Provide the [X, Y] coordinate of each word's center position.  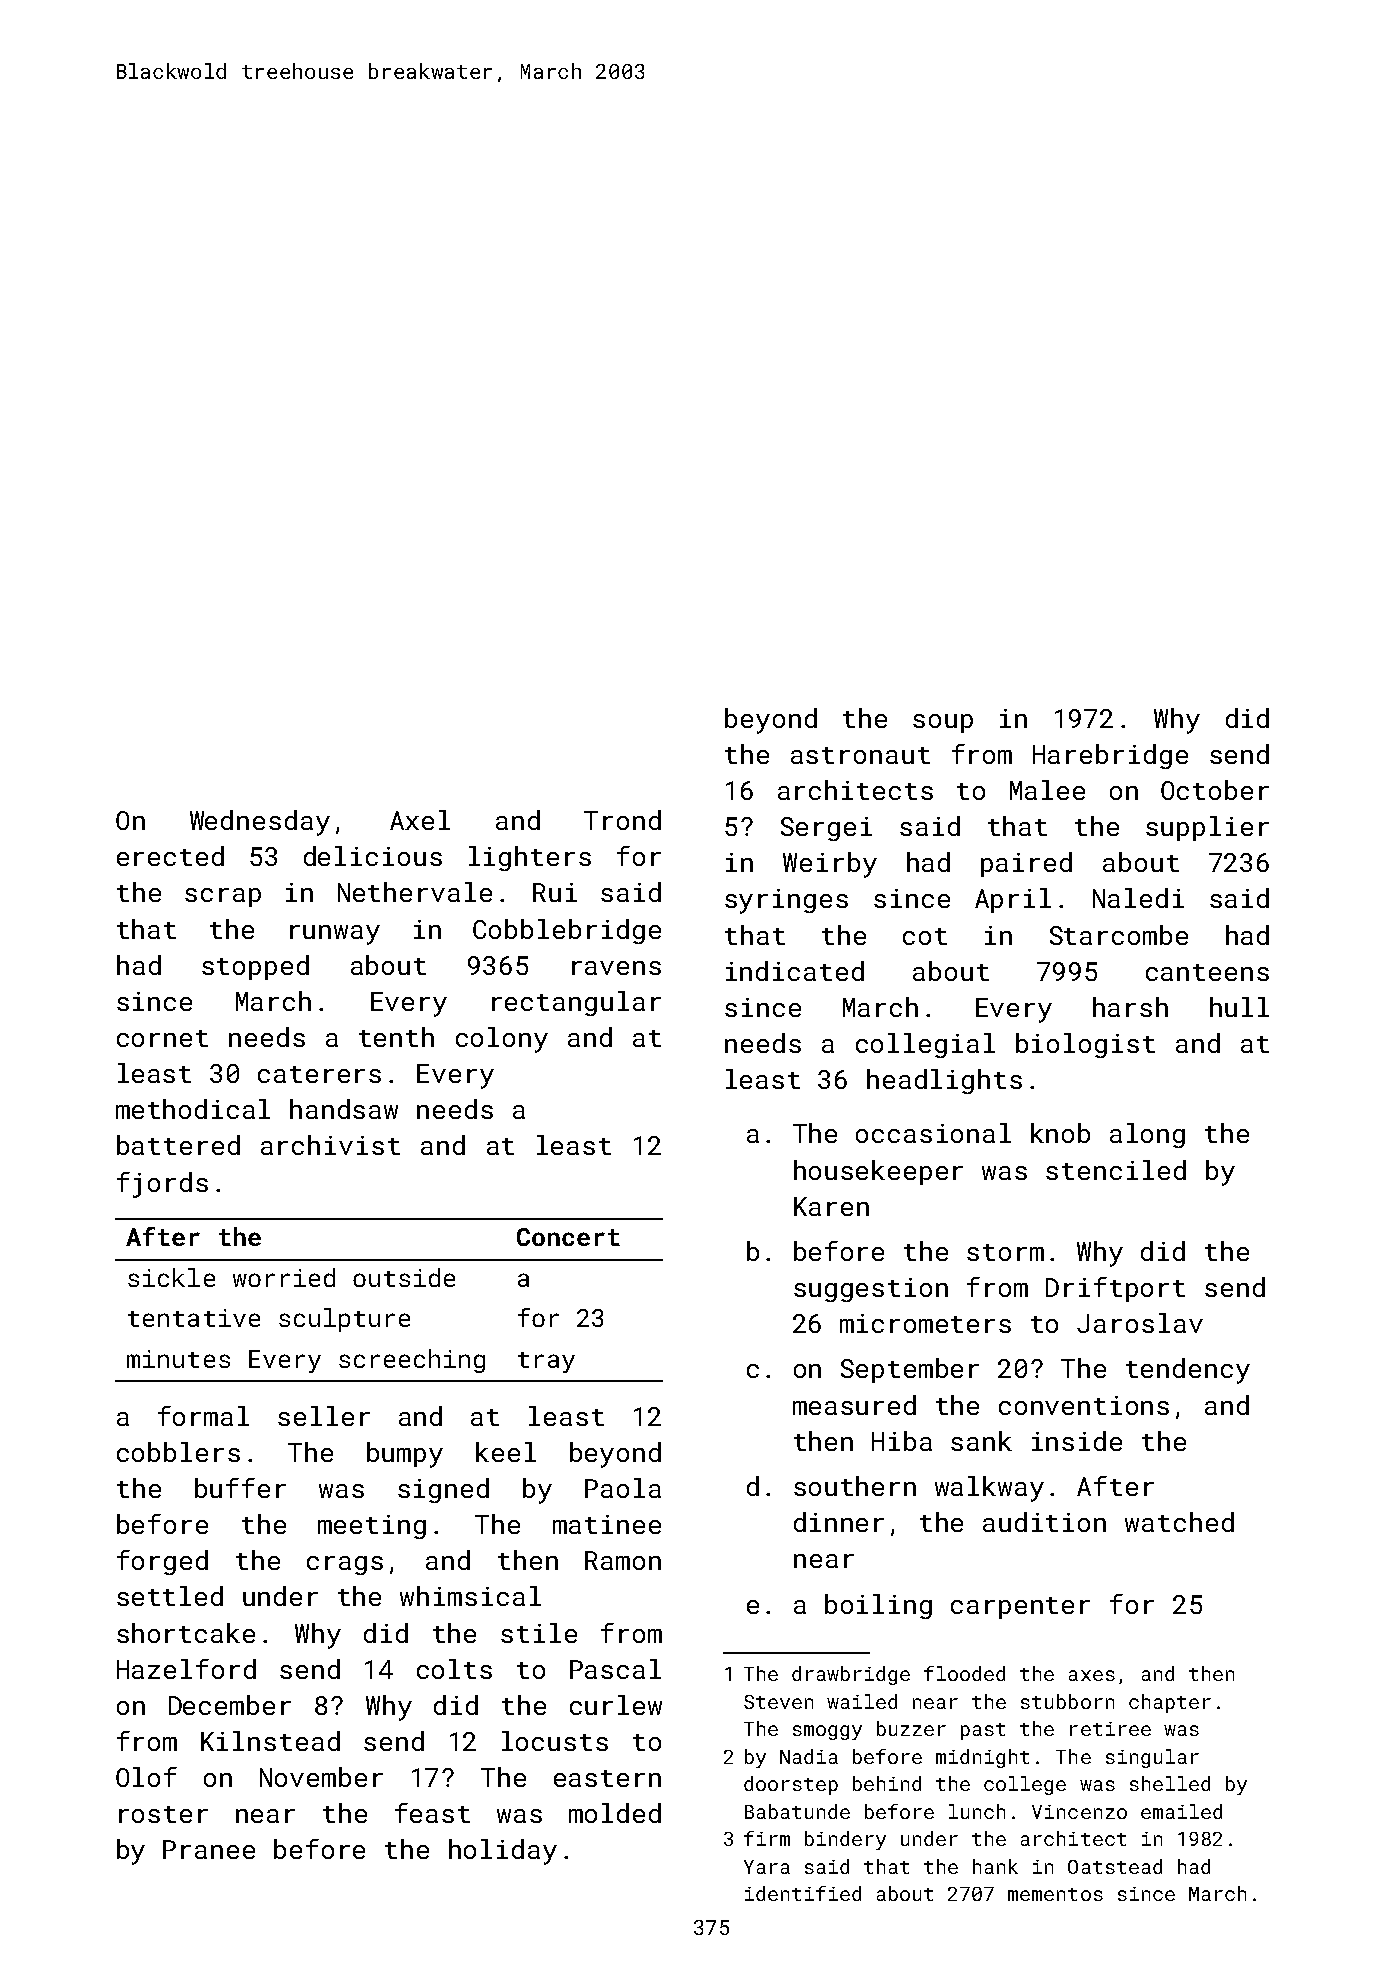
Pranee [209, 1849]
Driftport [1115, 1289]
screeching [412, 1361]
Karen [831, 1206]
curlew [616, 1705]
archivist [330, 1145]
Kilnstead [270, 1741]
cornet [162, 1038]
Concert [568, 1237]
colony [502, 1040]
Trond [622, 820]
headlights [944, 1081]
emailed [1181, 1811]
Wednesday [260, 823]
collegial [925, 1045]
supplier [1207, 828]
